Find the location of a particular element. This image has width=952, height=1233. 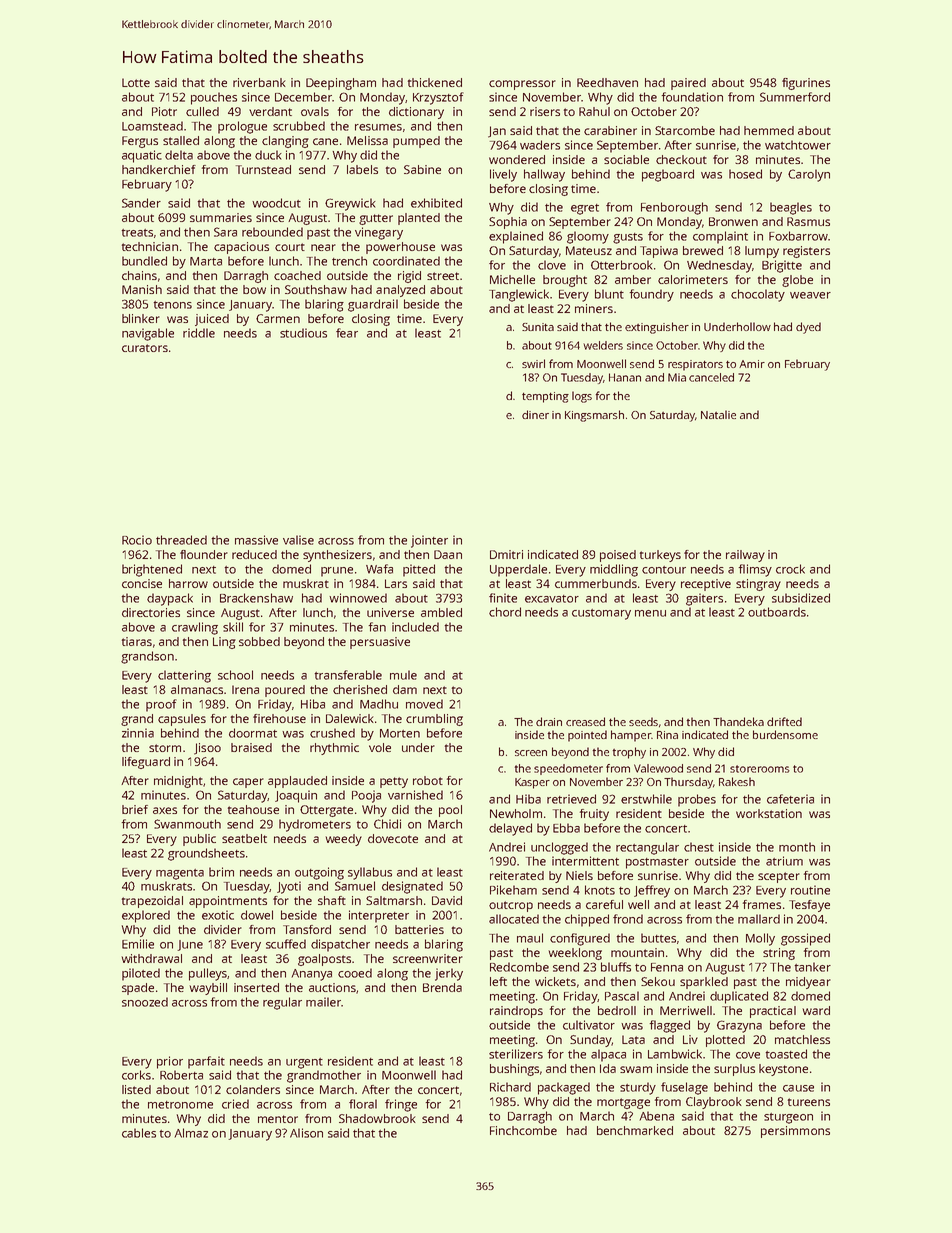

compressor is located at coordinates (522, 85).
